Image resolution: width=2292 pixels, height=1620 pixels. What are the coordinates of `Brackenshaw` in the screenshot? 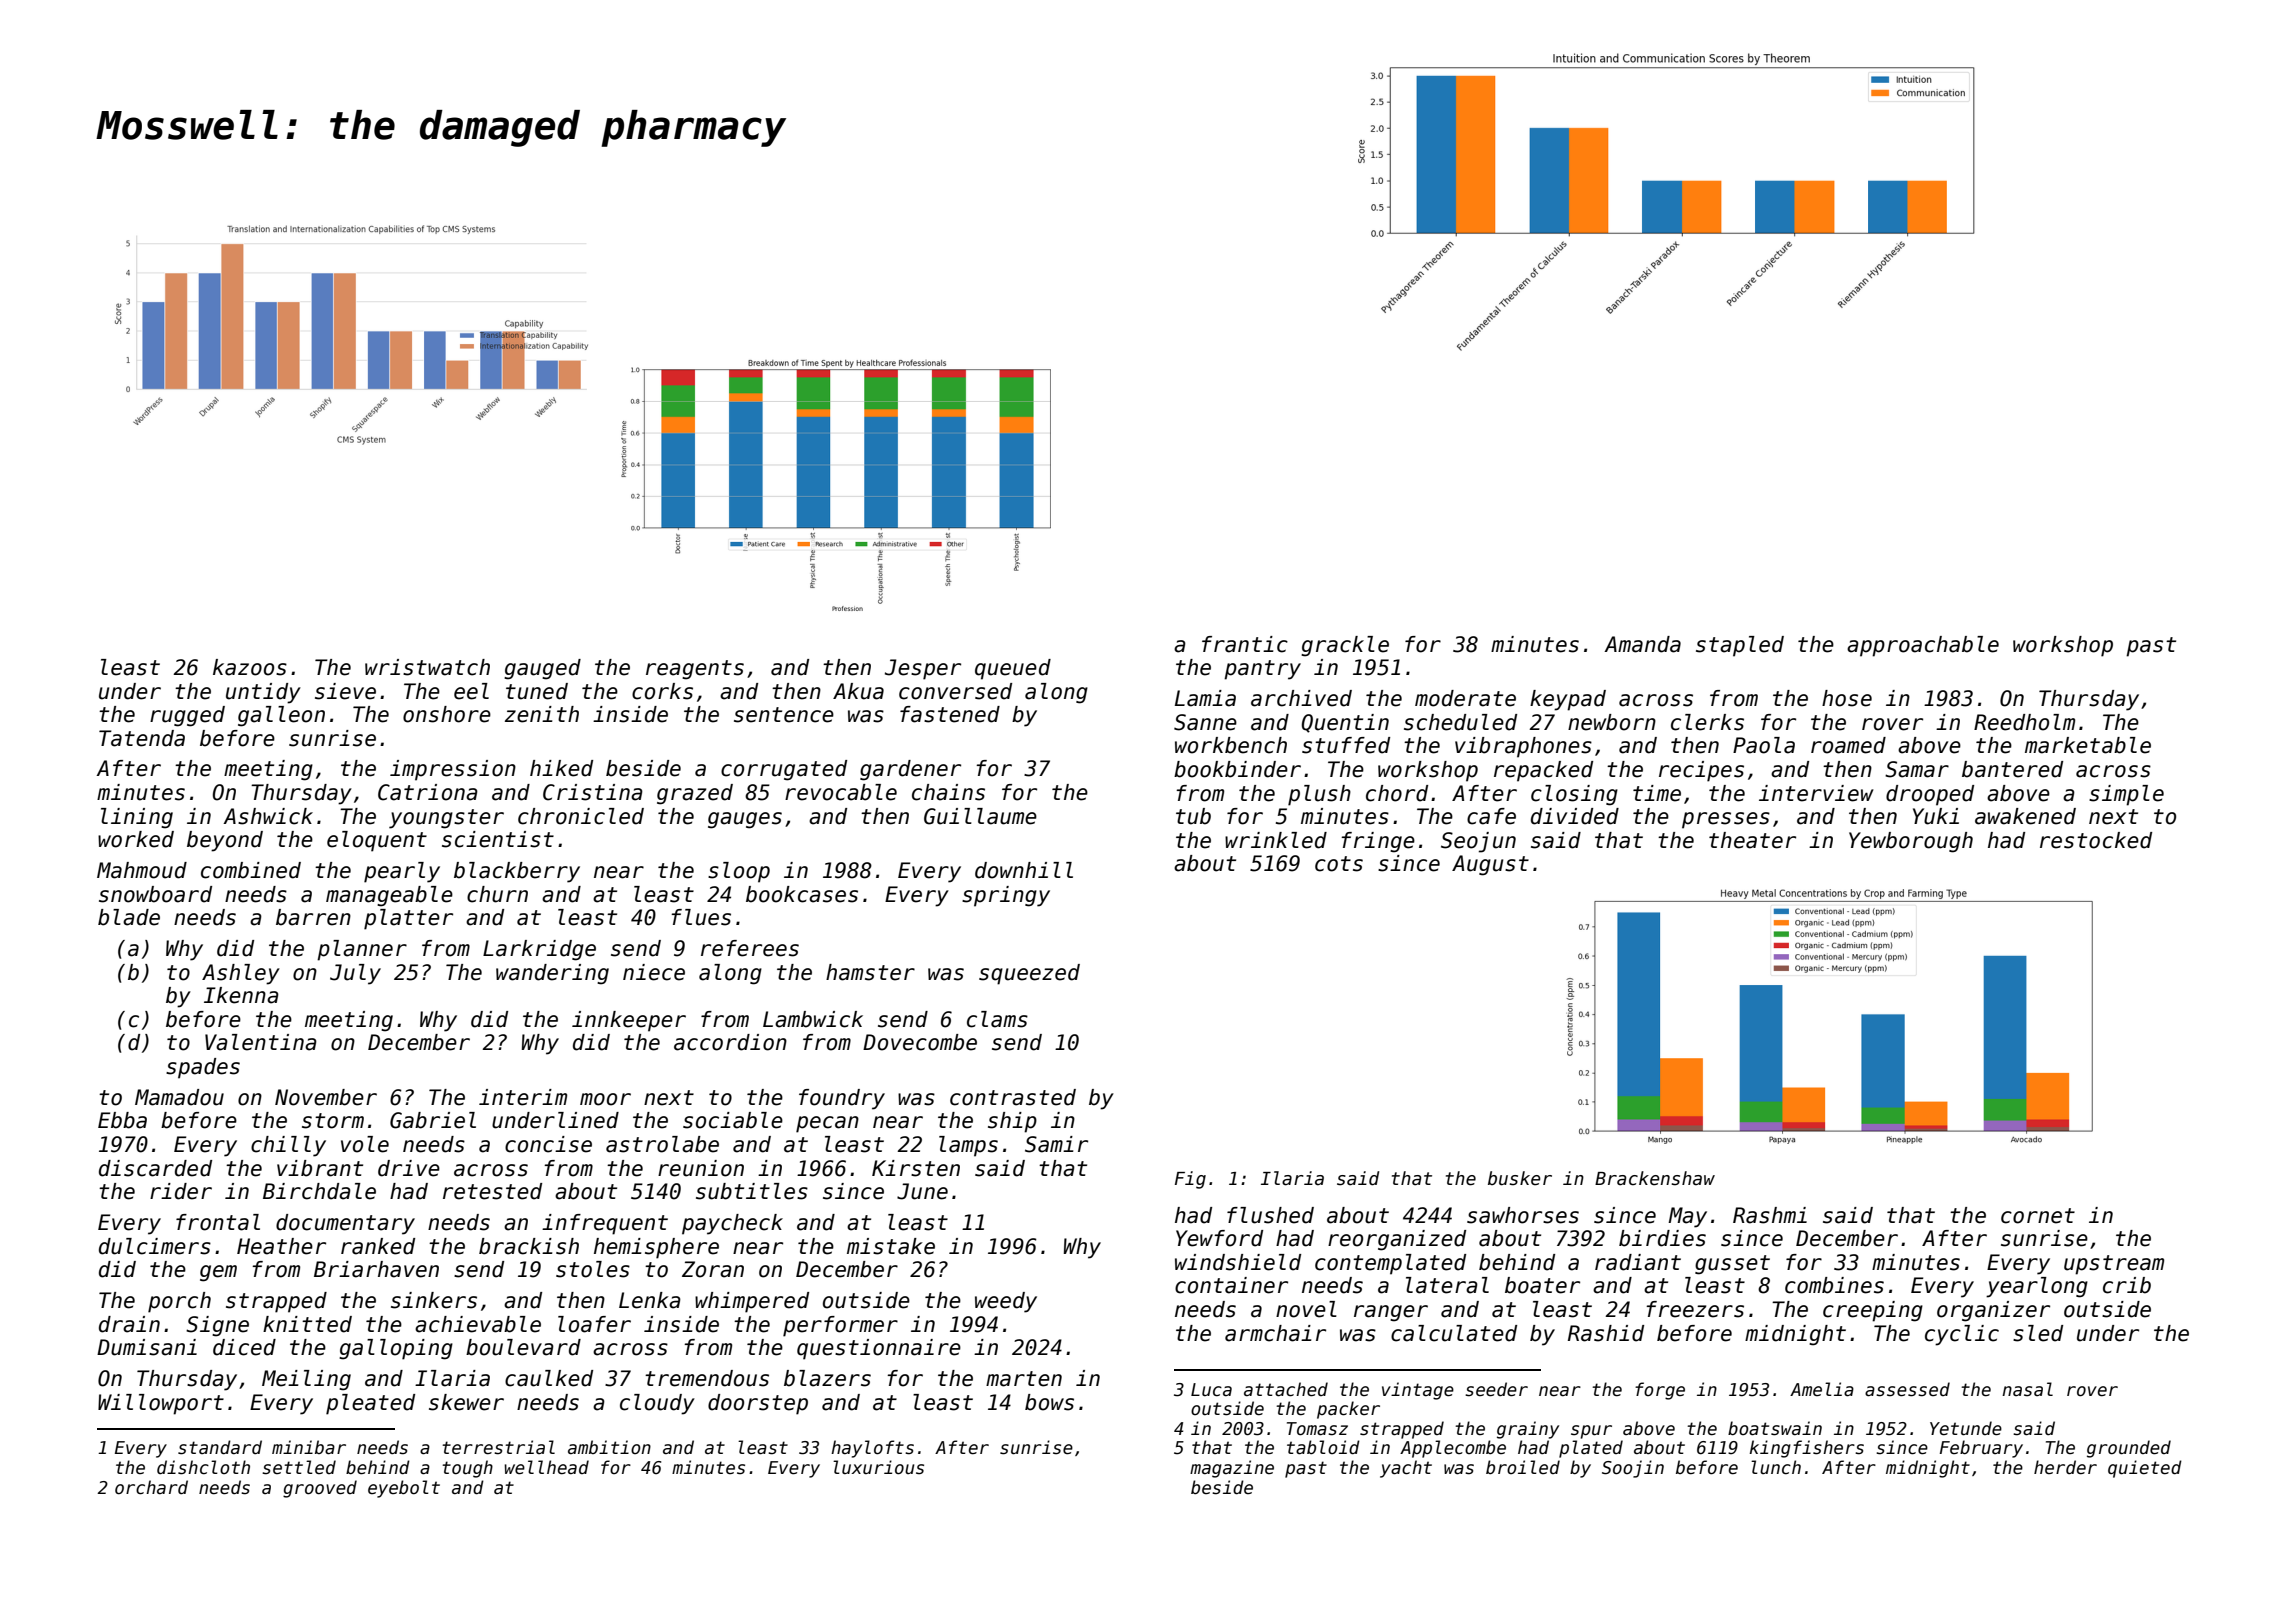 It's located at (1655, 1178).
